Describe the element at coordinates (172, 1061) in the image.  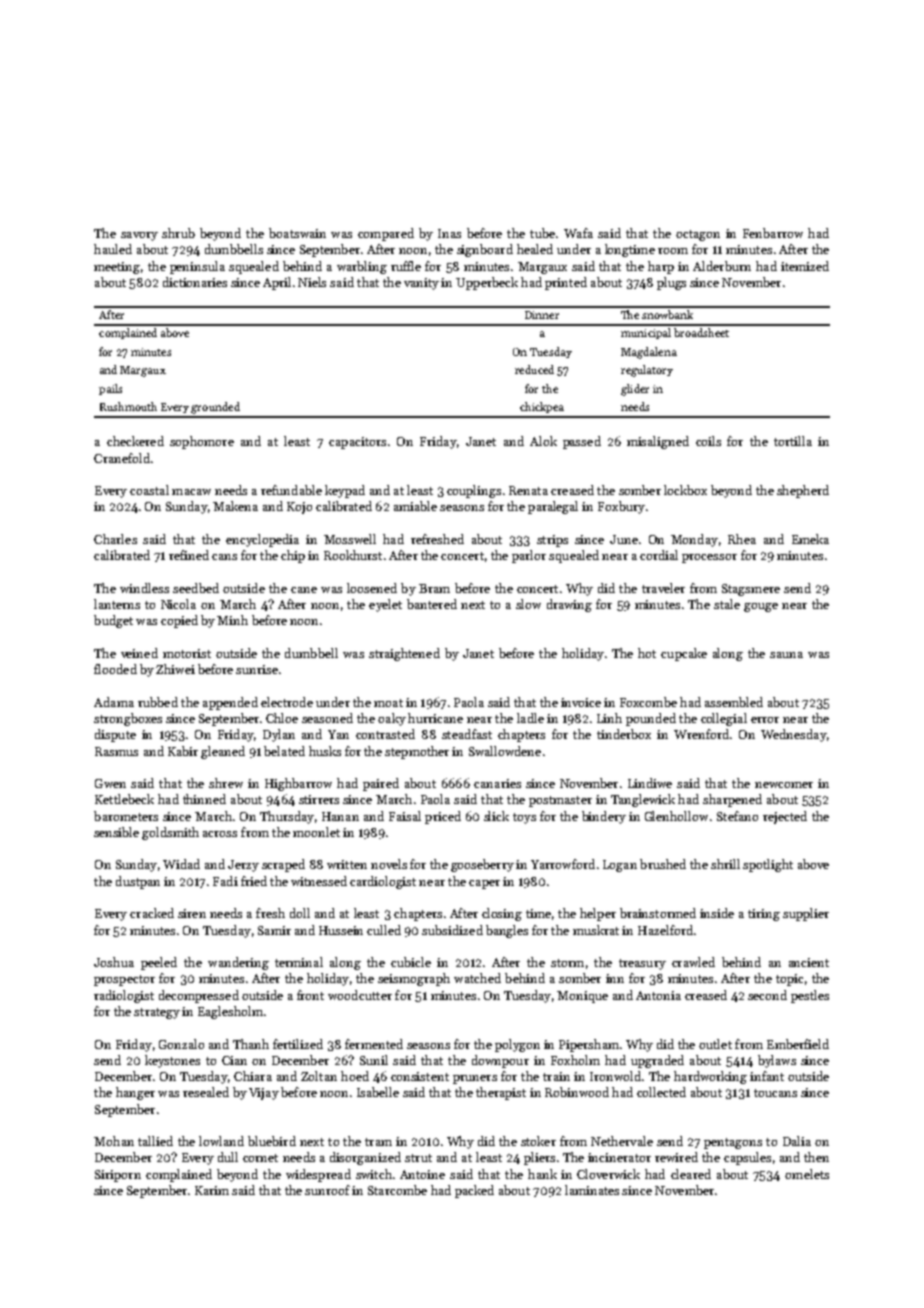
I see `keystones` at that location.
